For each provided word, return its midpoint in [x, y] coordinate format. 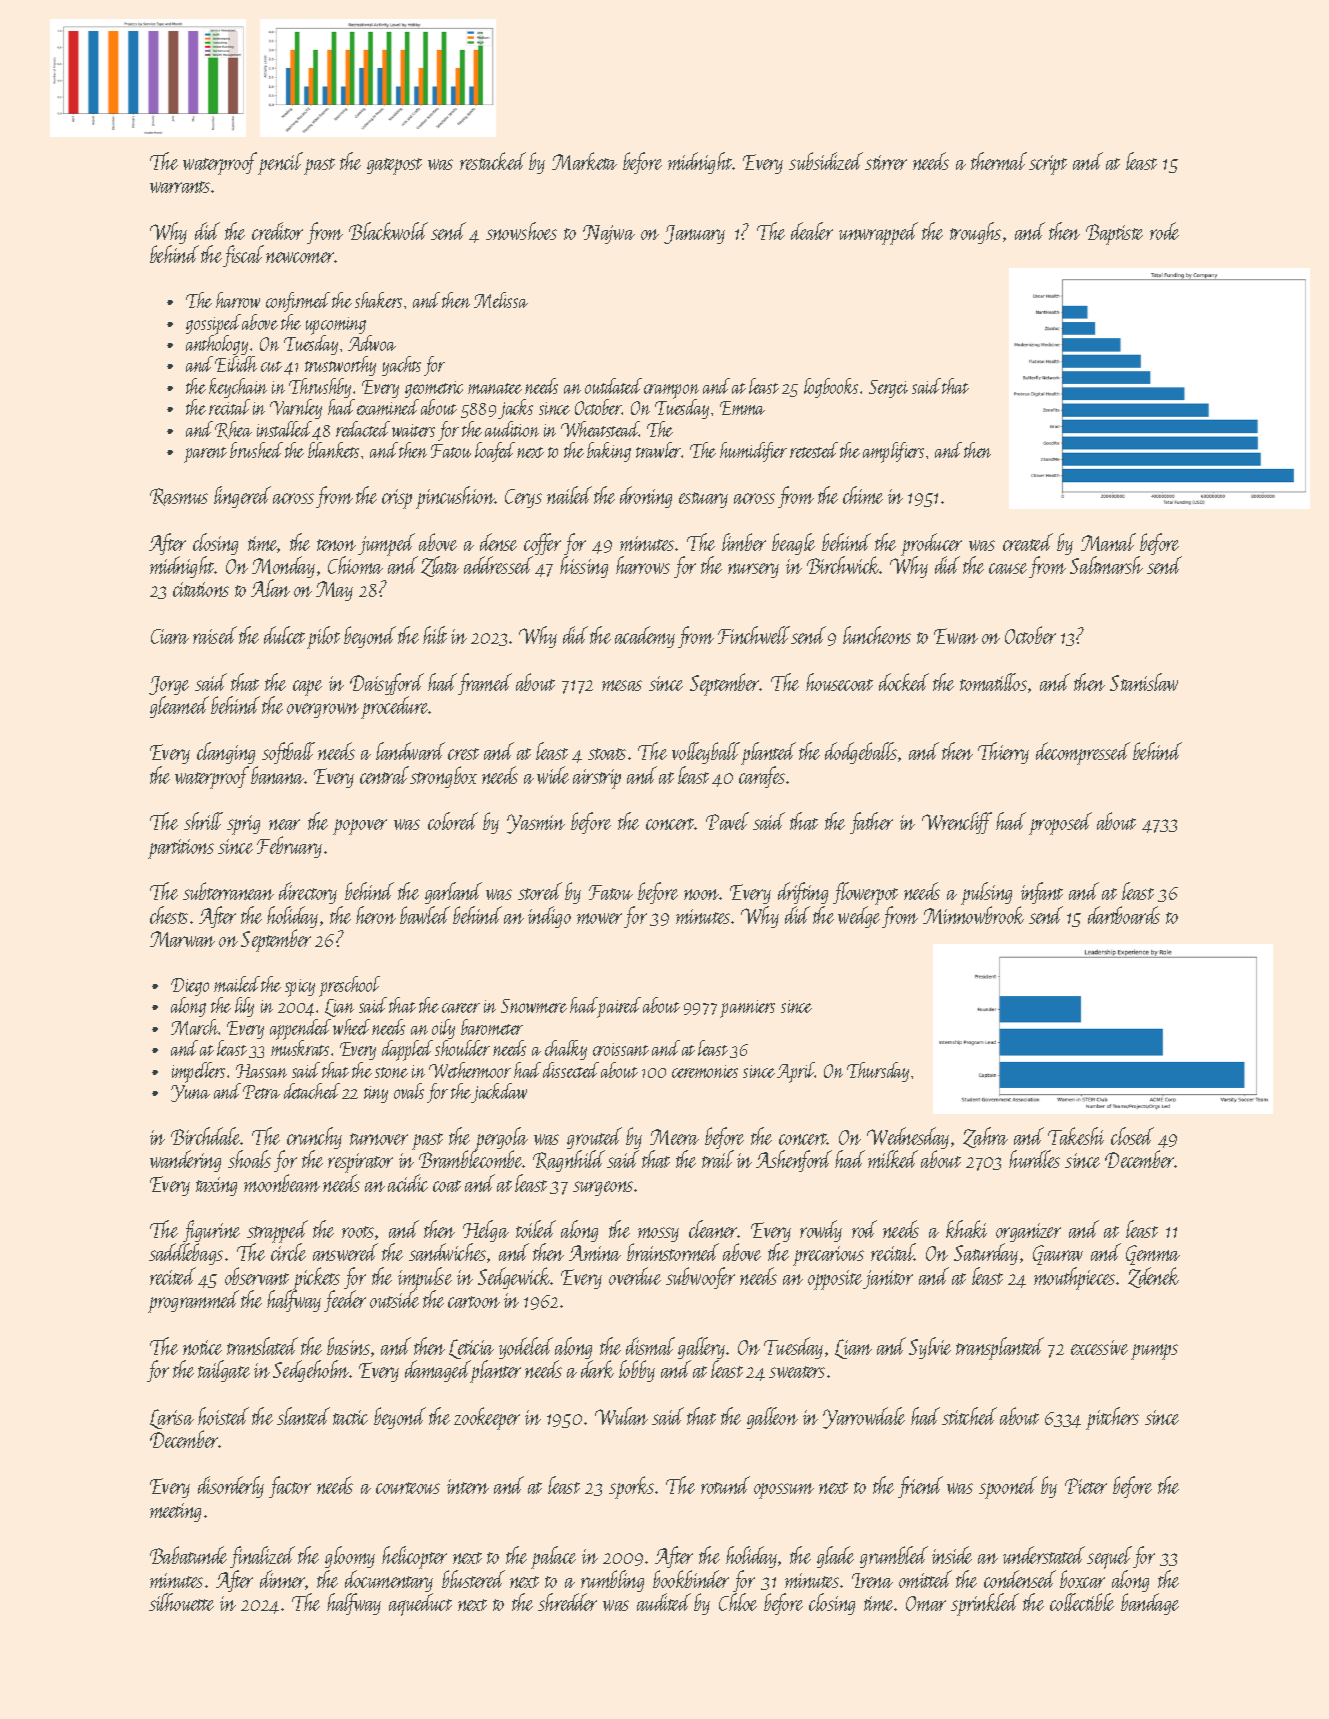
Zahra [985, 1137]
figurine [211, 1232]
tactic [350, 1417]
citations [201, 589]
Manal [1108, 542]
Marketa [584, 161]
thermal [999, 161]
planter [496, 1371]
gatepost [394, 166]
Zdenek [1153, 1277]
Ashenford [794, 1161]
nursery [753, 570]
